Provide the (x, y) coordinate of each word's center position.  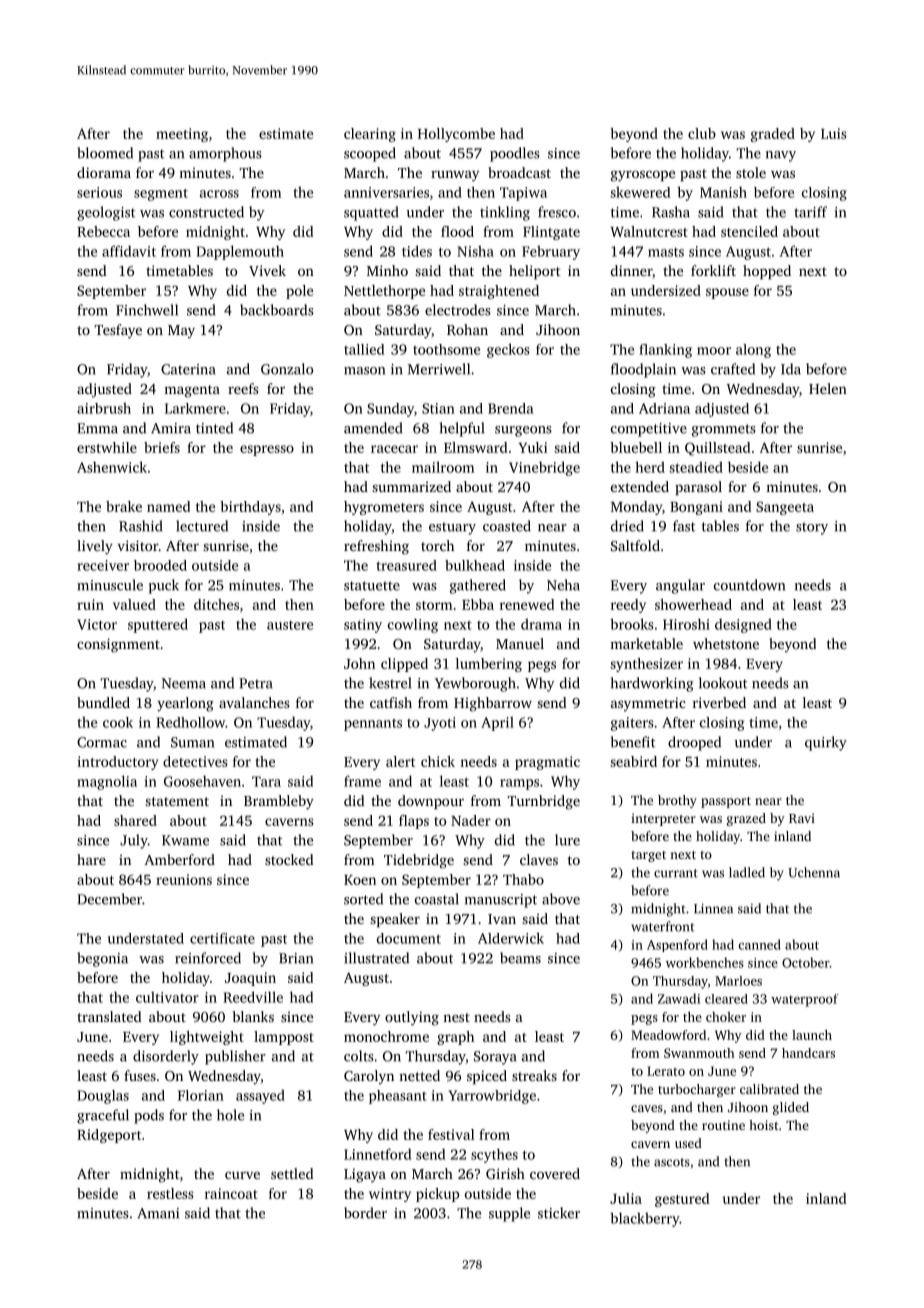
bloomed (105, 153)
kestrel (390, 683)
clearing (370, 135)
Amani (158, 1213)
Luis (834, 133)
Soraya (495, 1058)
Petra (256, 683)
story (812, 528)
